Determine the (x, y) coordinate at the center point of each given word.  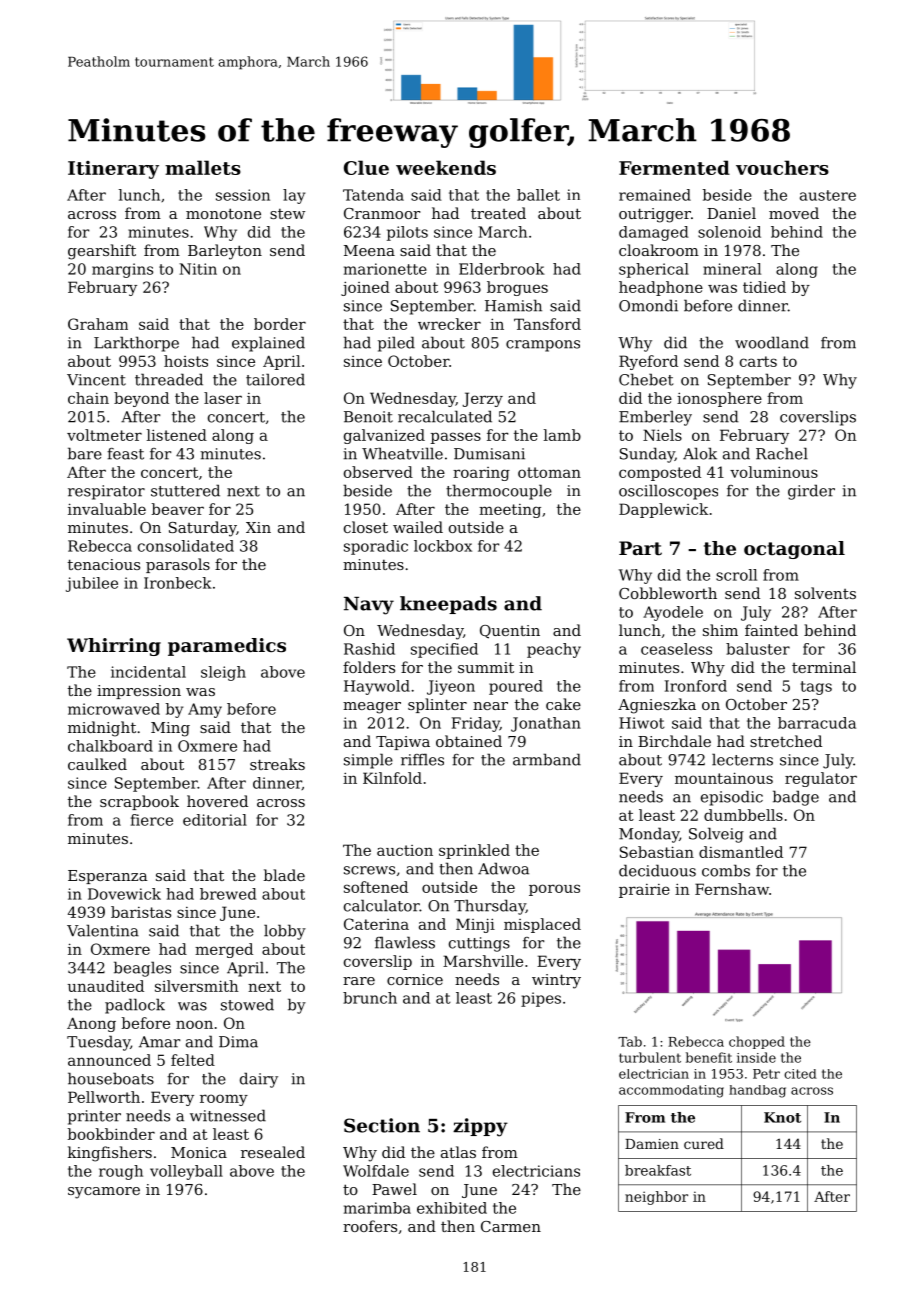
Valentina (103, 930)
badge (796, 798)
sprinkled (474, 851)
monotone (223, 213)
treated (498, 213)
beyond (141, 399)
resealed (273, 1152)
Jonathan (546, 724)
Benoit (368, 417)
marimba (377, 1208)
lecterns (742, 759)
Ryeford (648, 362)
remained (655, 195)
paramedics (227, 647)
